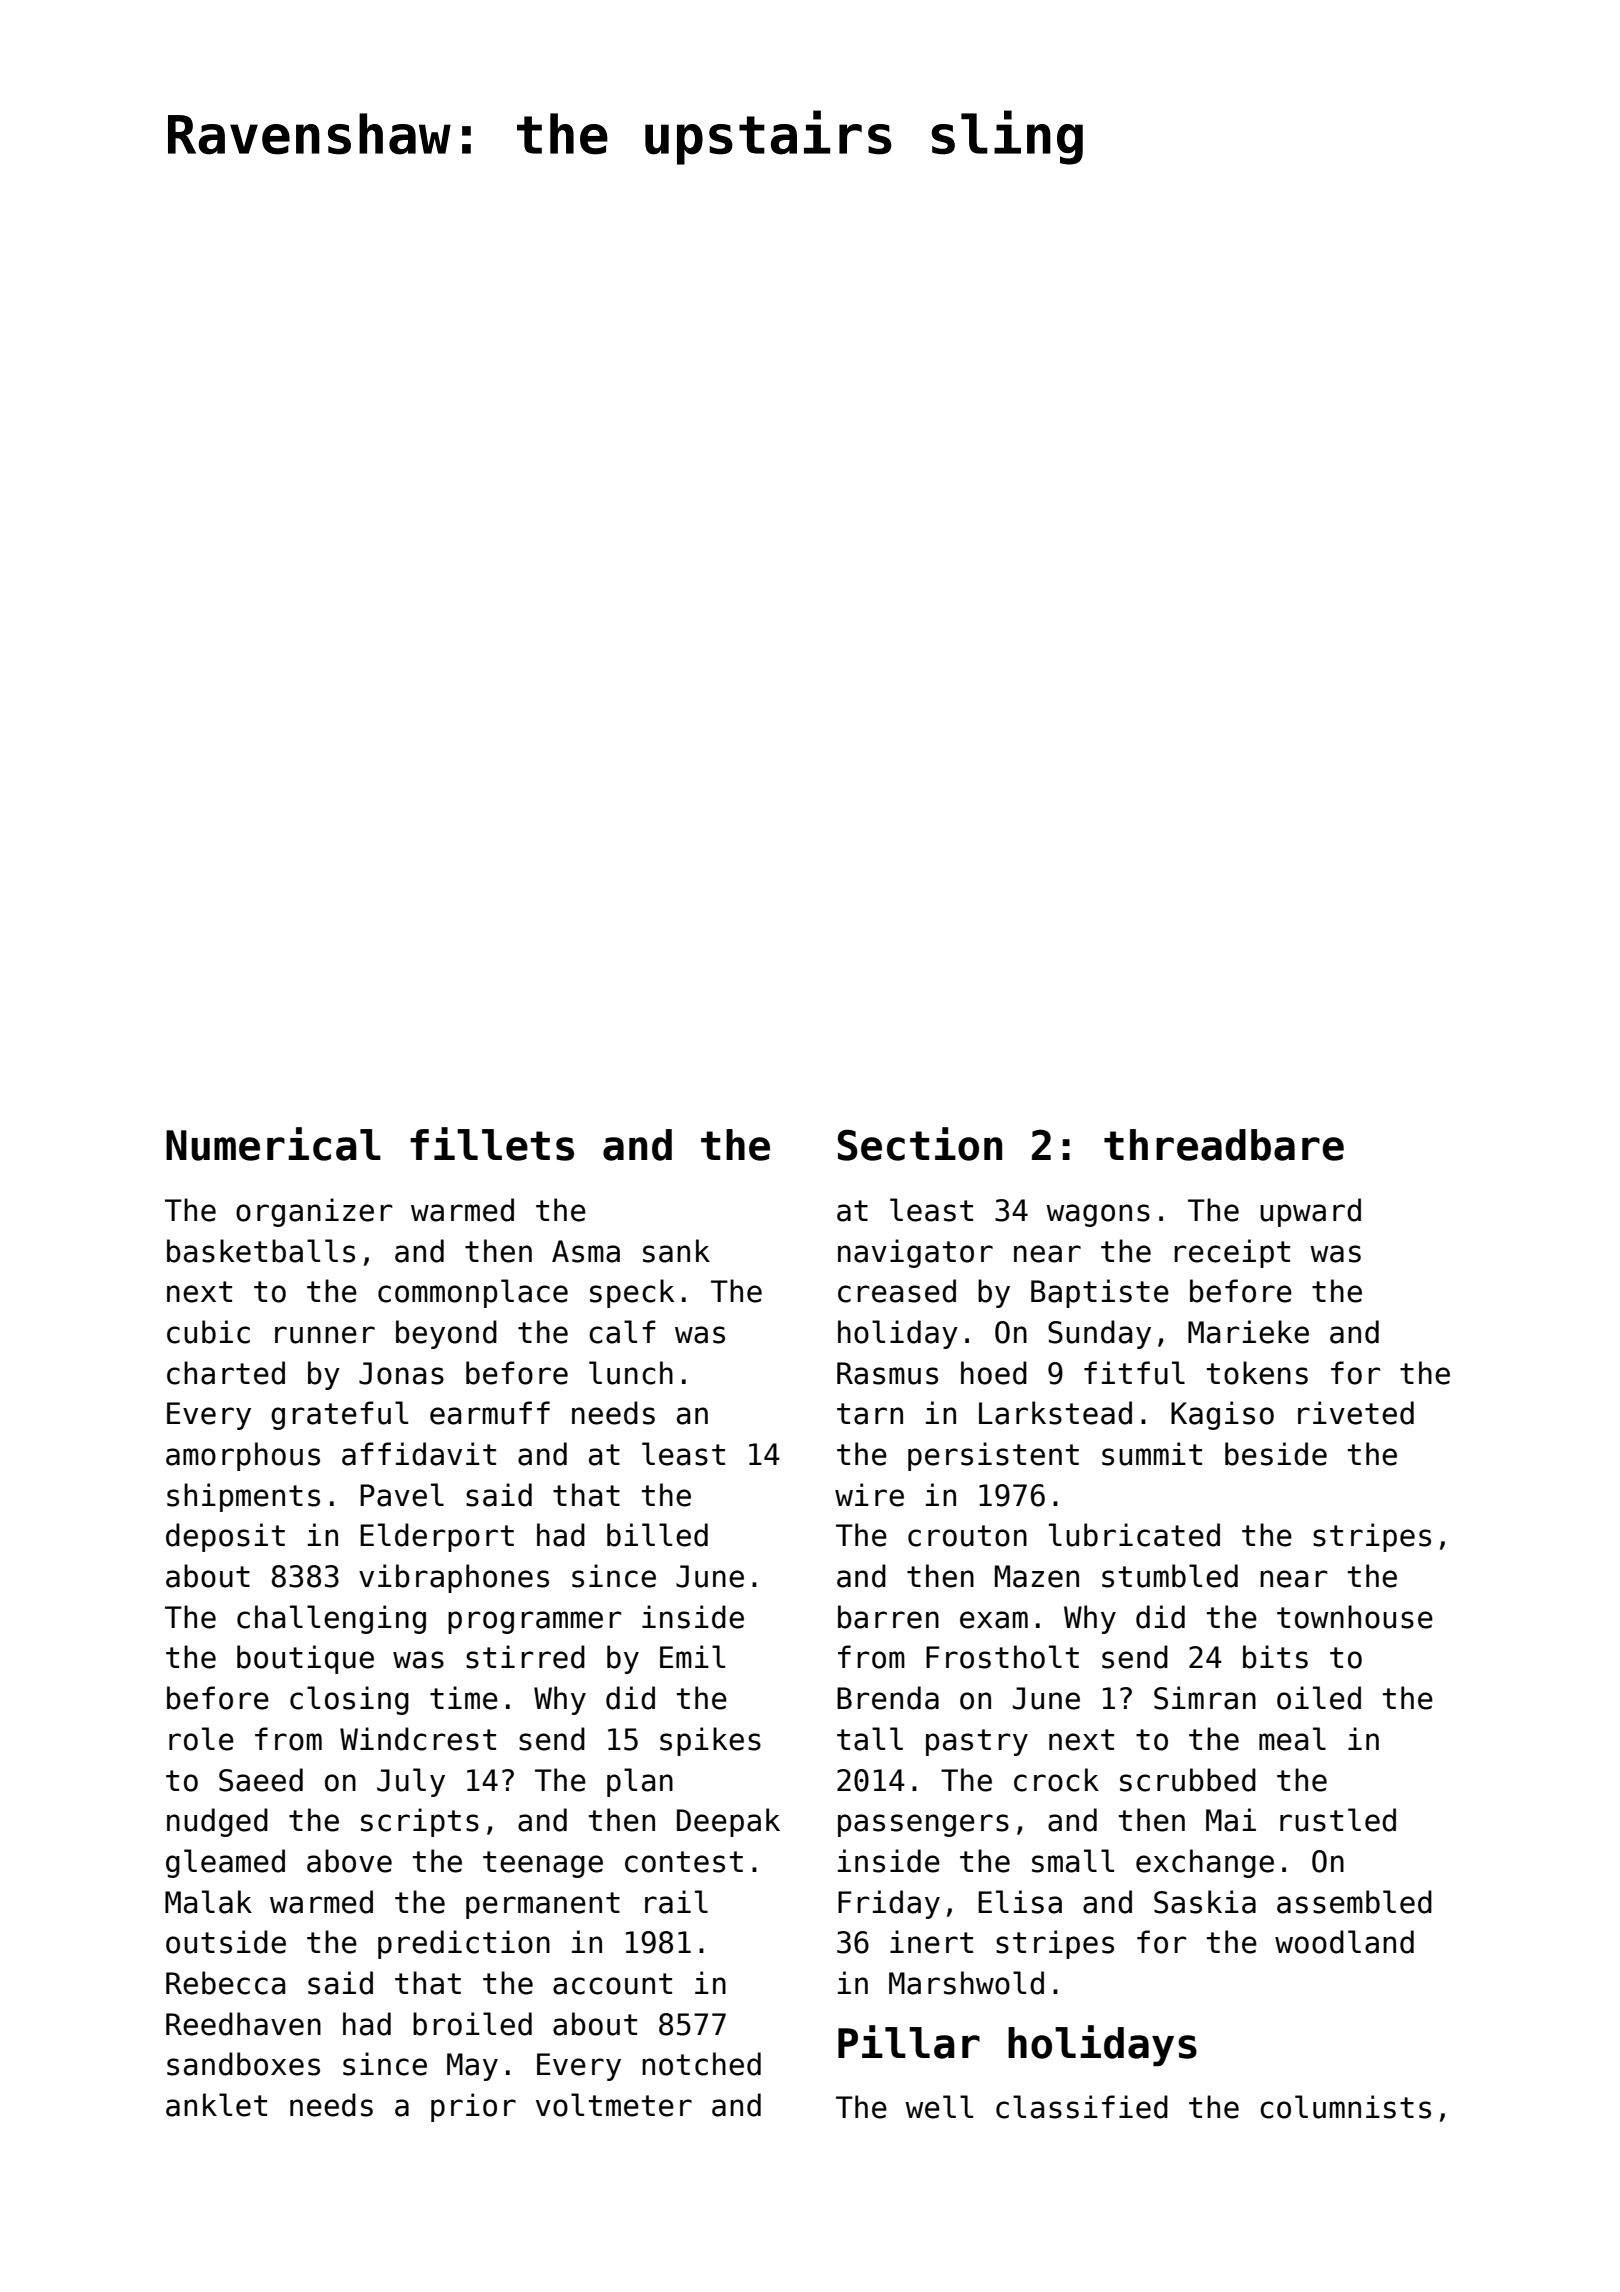  I want to click on columnists, so click(1345, 2107).
